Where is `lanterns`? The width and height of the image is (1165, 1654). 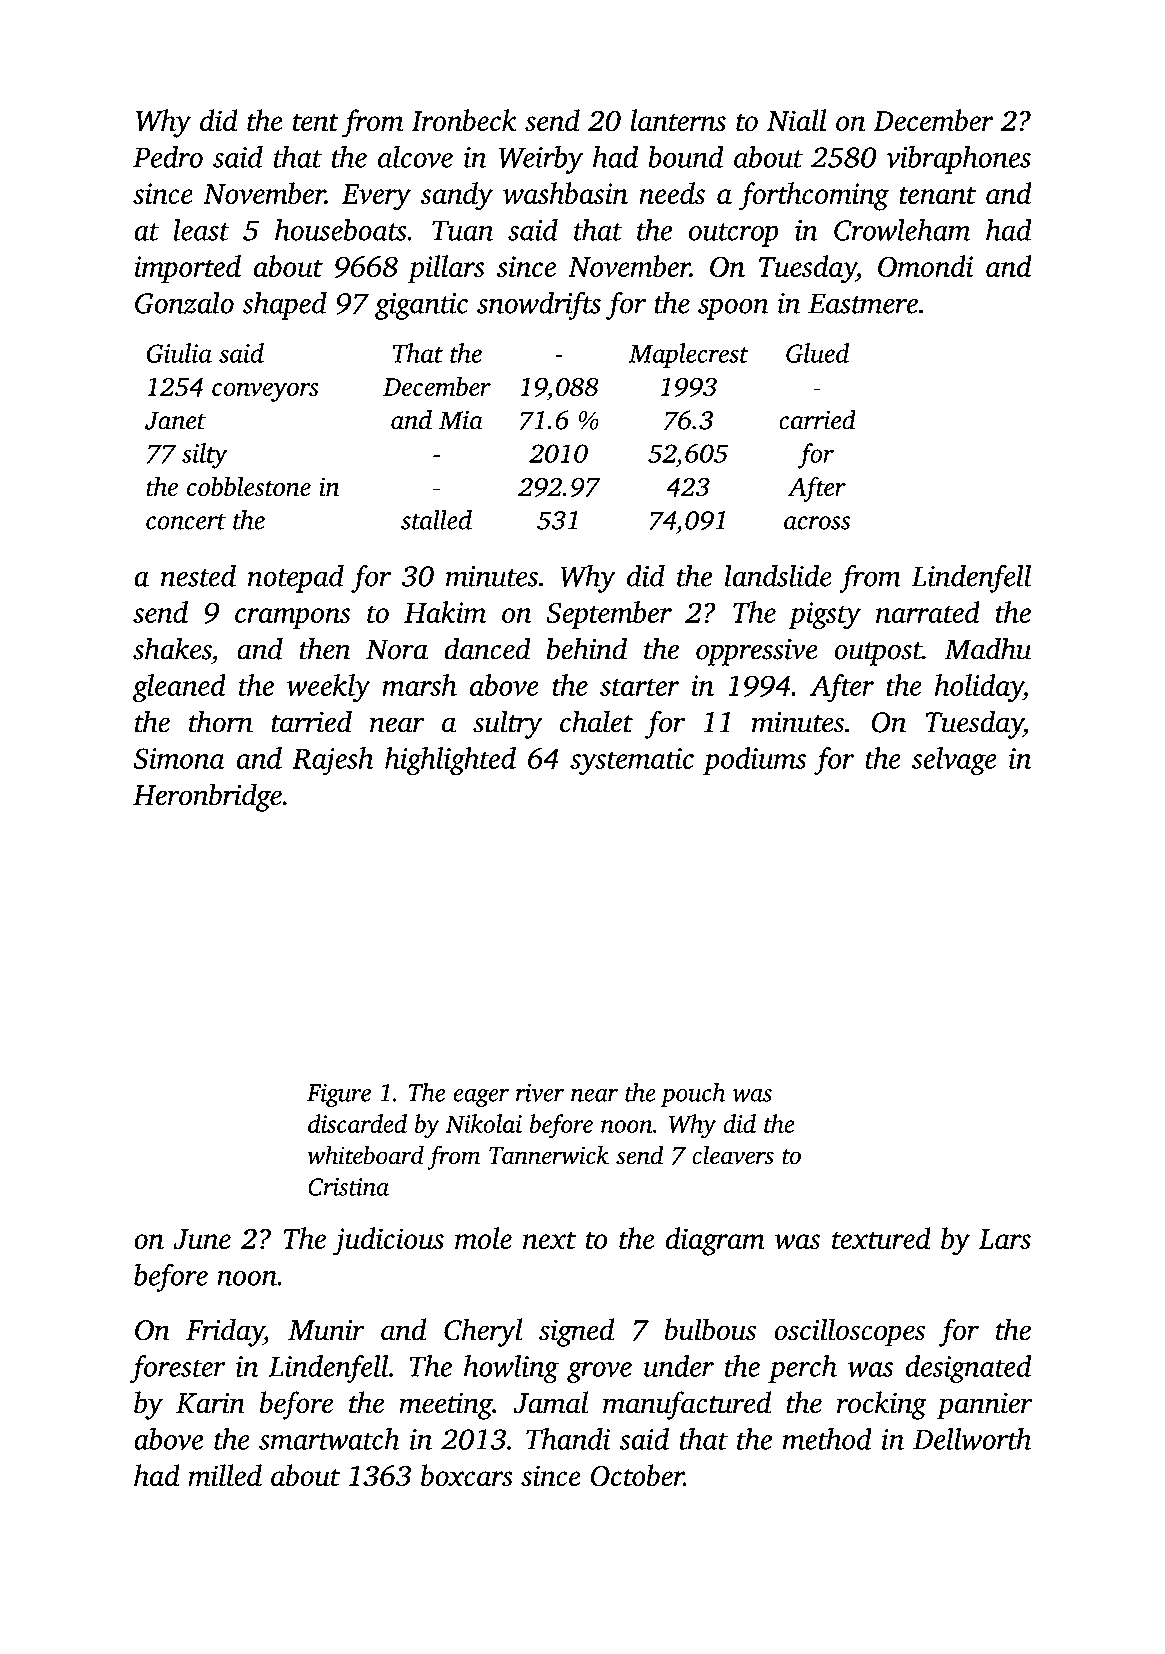
lanterns is located at coordinates (678, 120).
